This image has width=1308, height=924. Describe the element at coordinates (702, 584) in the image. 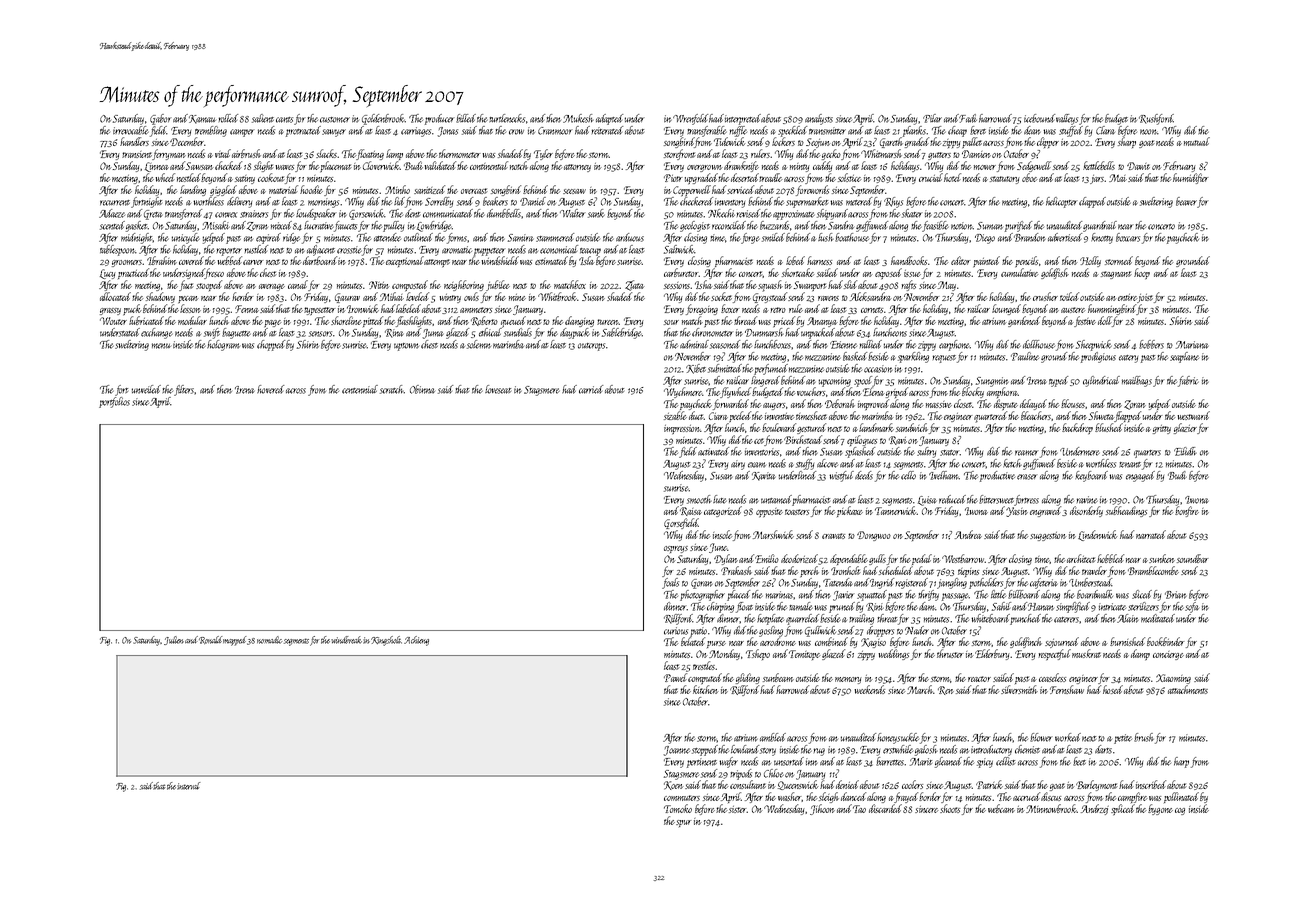

I see `Goran` at that location.
